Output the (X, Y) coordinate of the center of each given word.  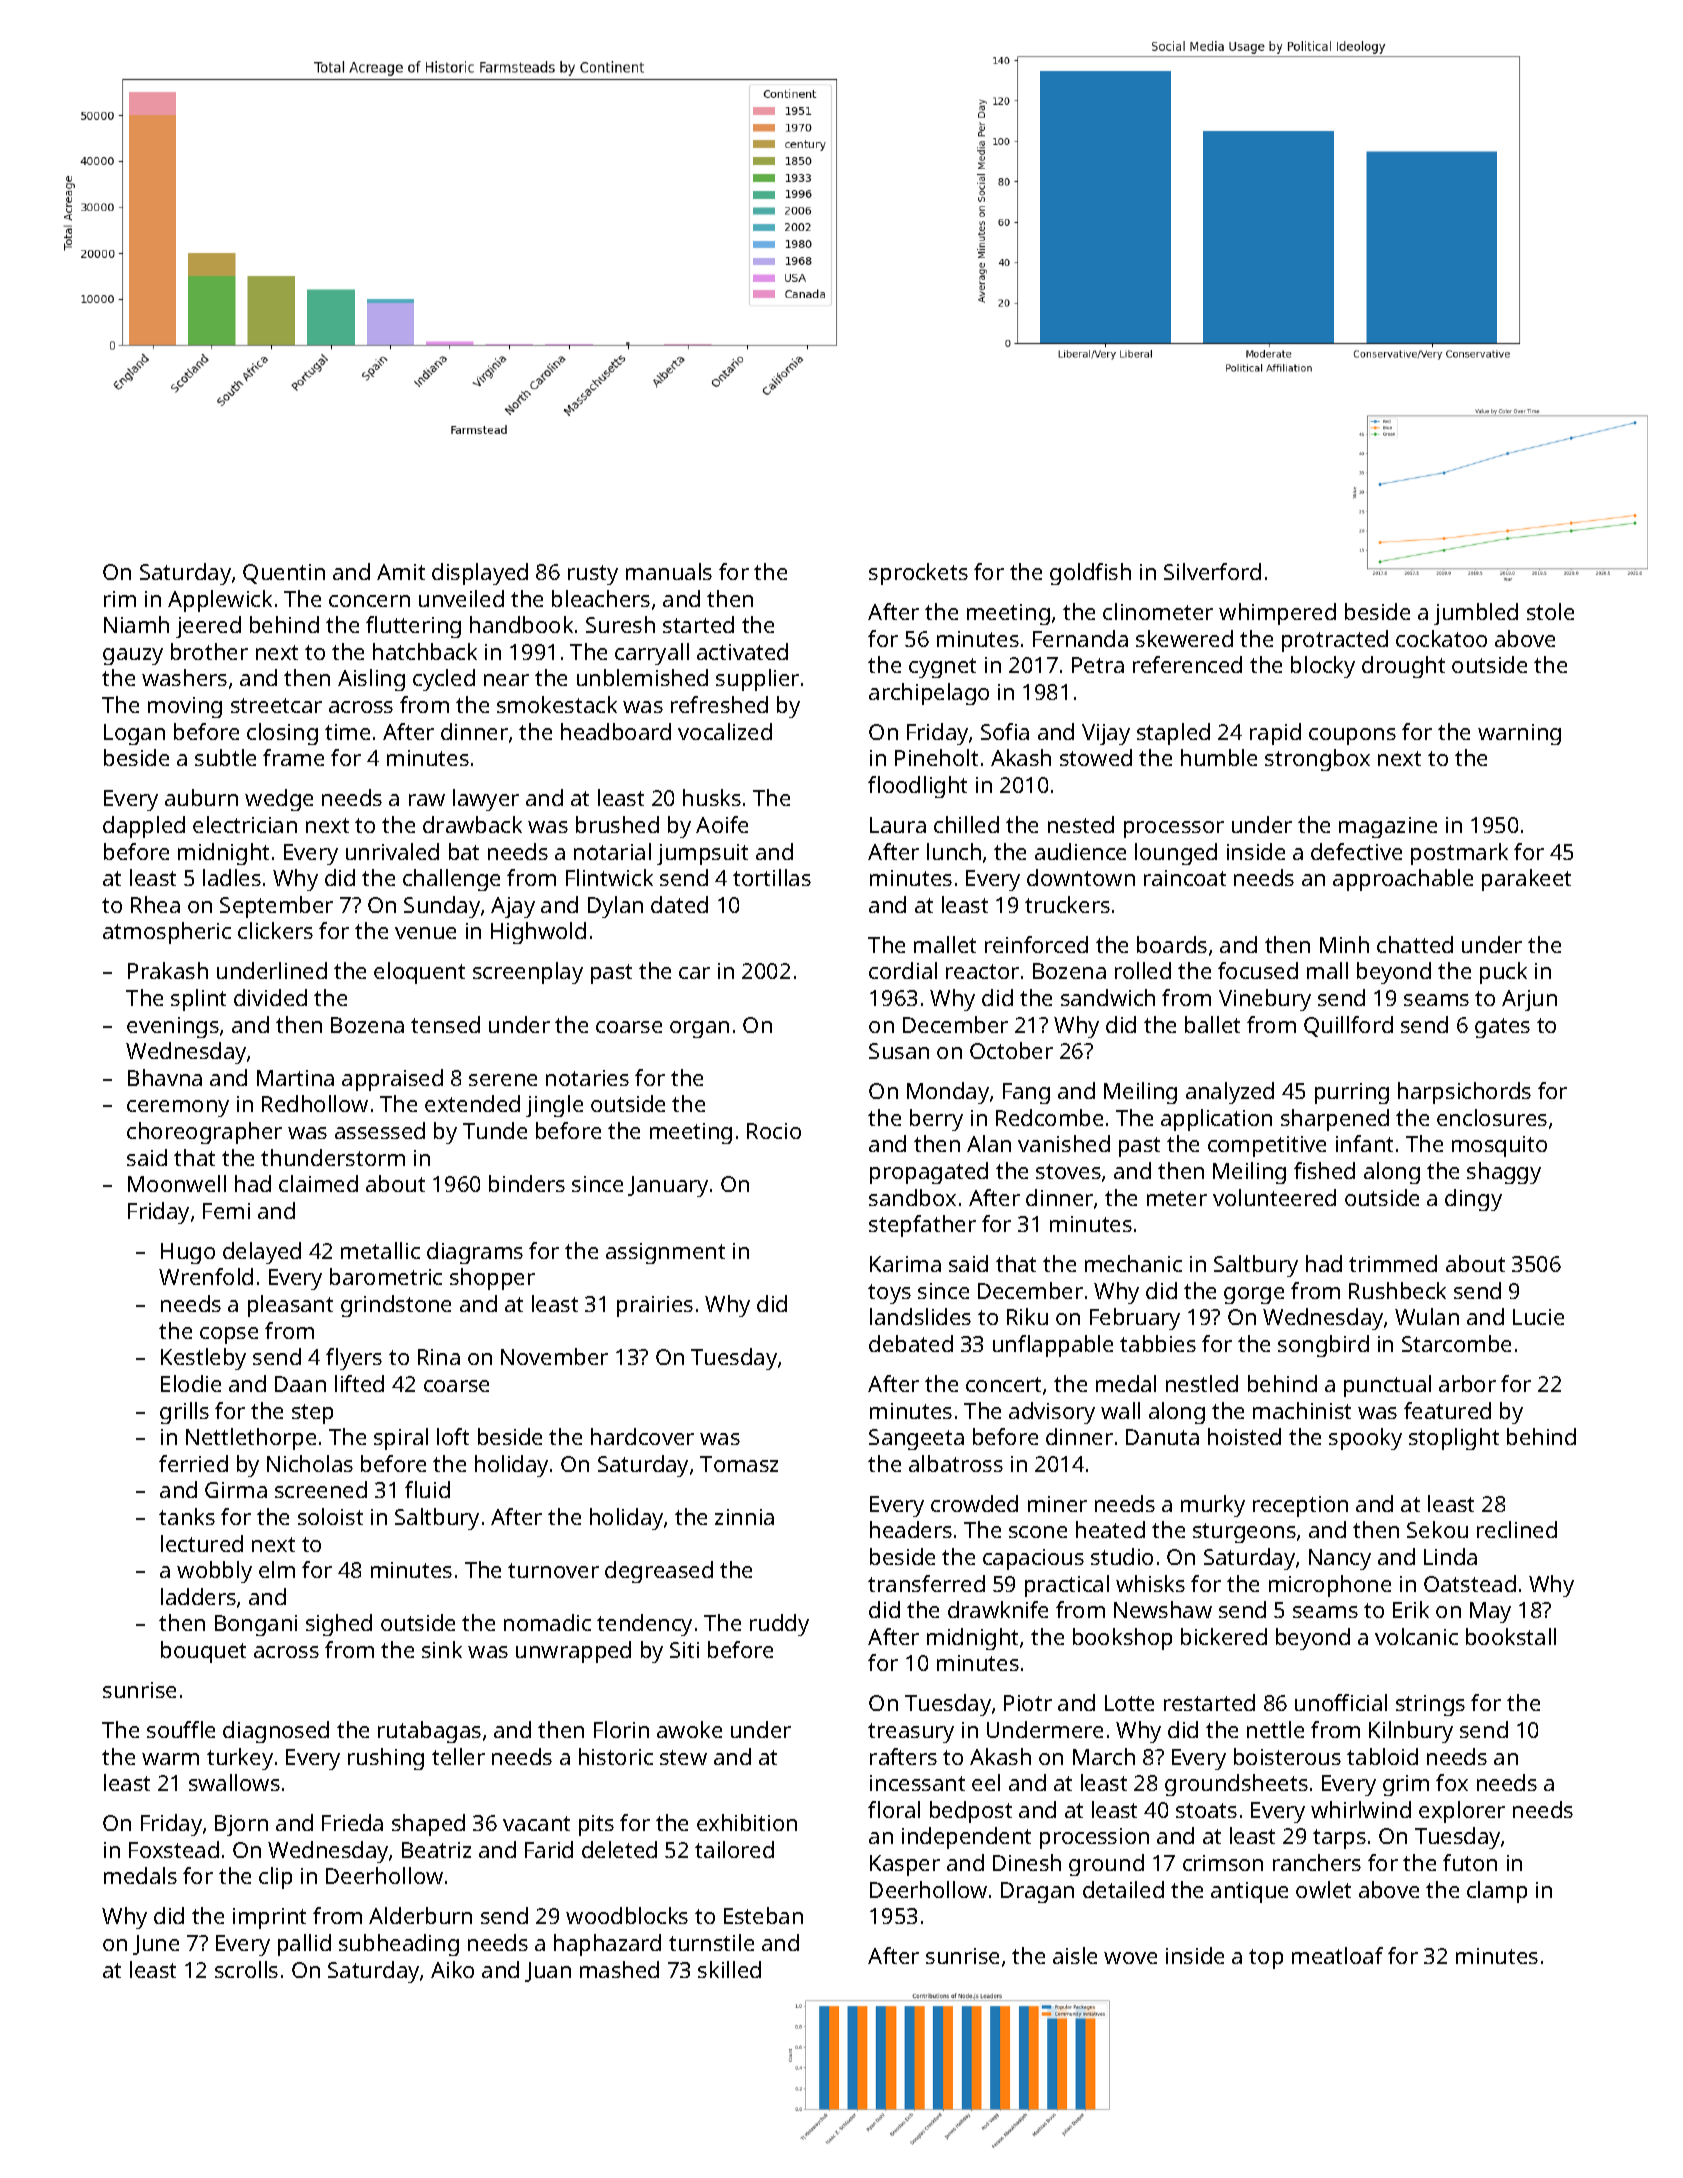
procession (1094, 1838)
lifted (359, 1383)
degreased (659, 1572)
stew (683, 1757)
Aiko (452, 1969)
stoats (1206, 1810)
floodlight (917, 787)
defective (1356, 851)
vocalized (725, 731)
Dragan (1037, 1892)
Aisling (371, 680)
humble (1219, 757)
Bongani (256, 1625)
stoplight (1454, 1439)
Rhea (155, 904)
